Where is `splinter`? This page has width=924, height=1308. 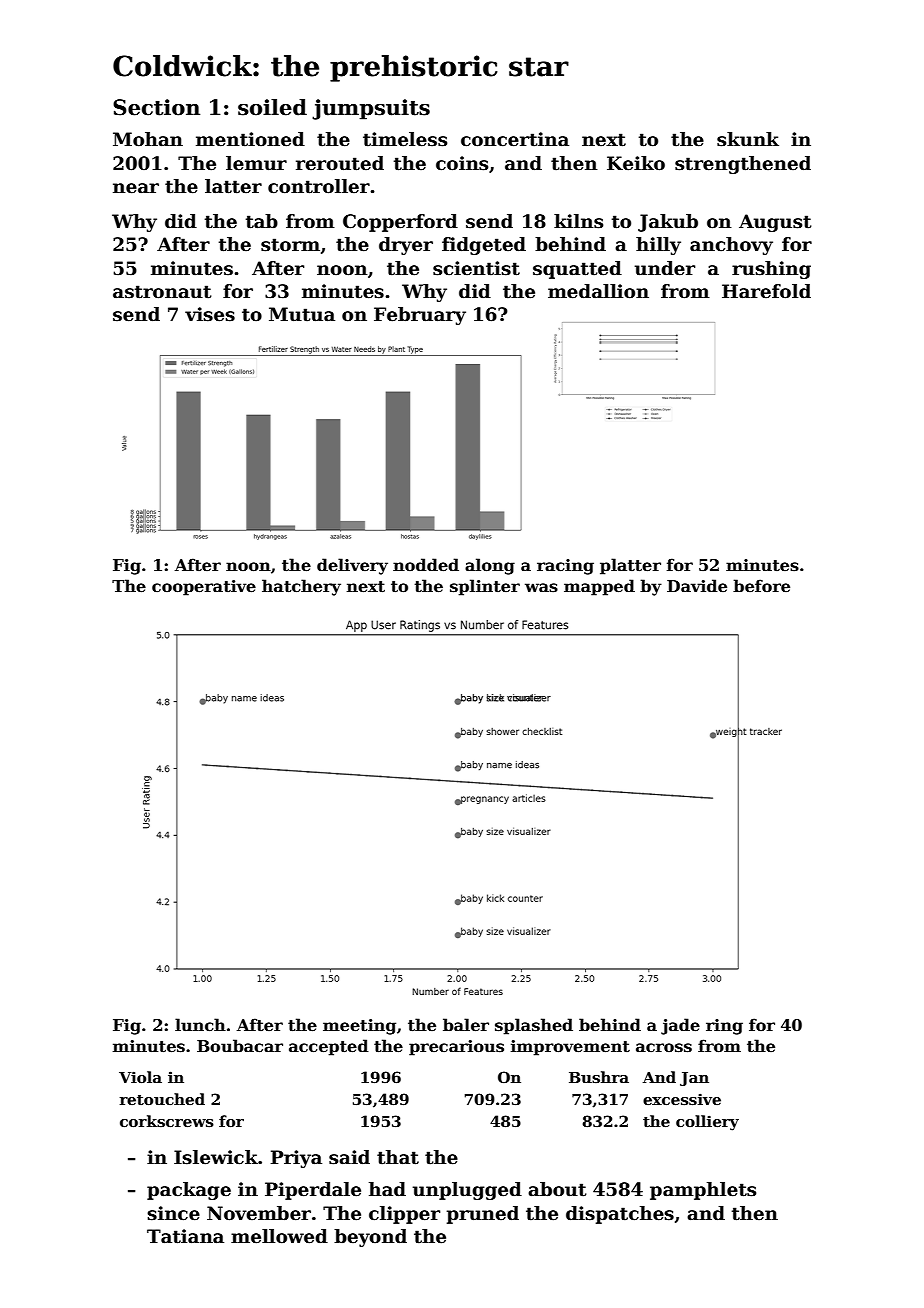
splinter is located at coordinates (485, 587).
